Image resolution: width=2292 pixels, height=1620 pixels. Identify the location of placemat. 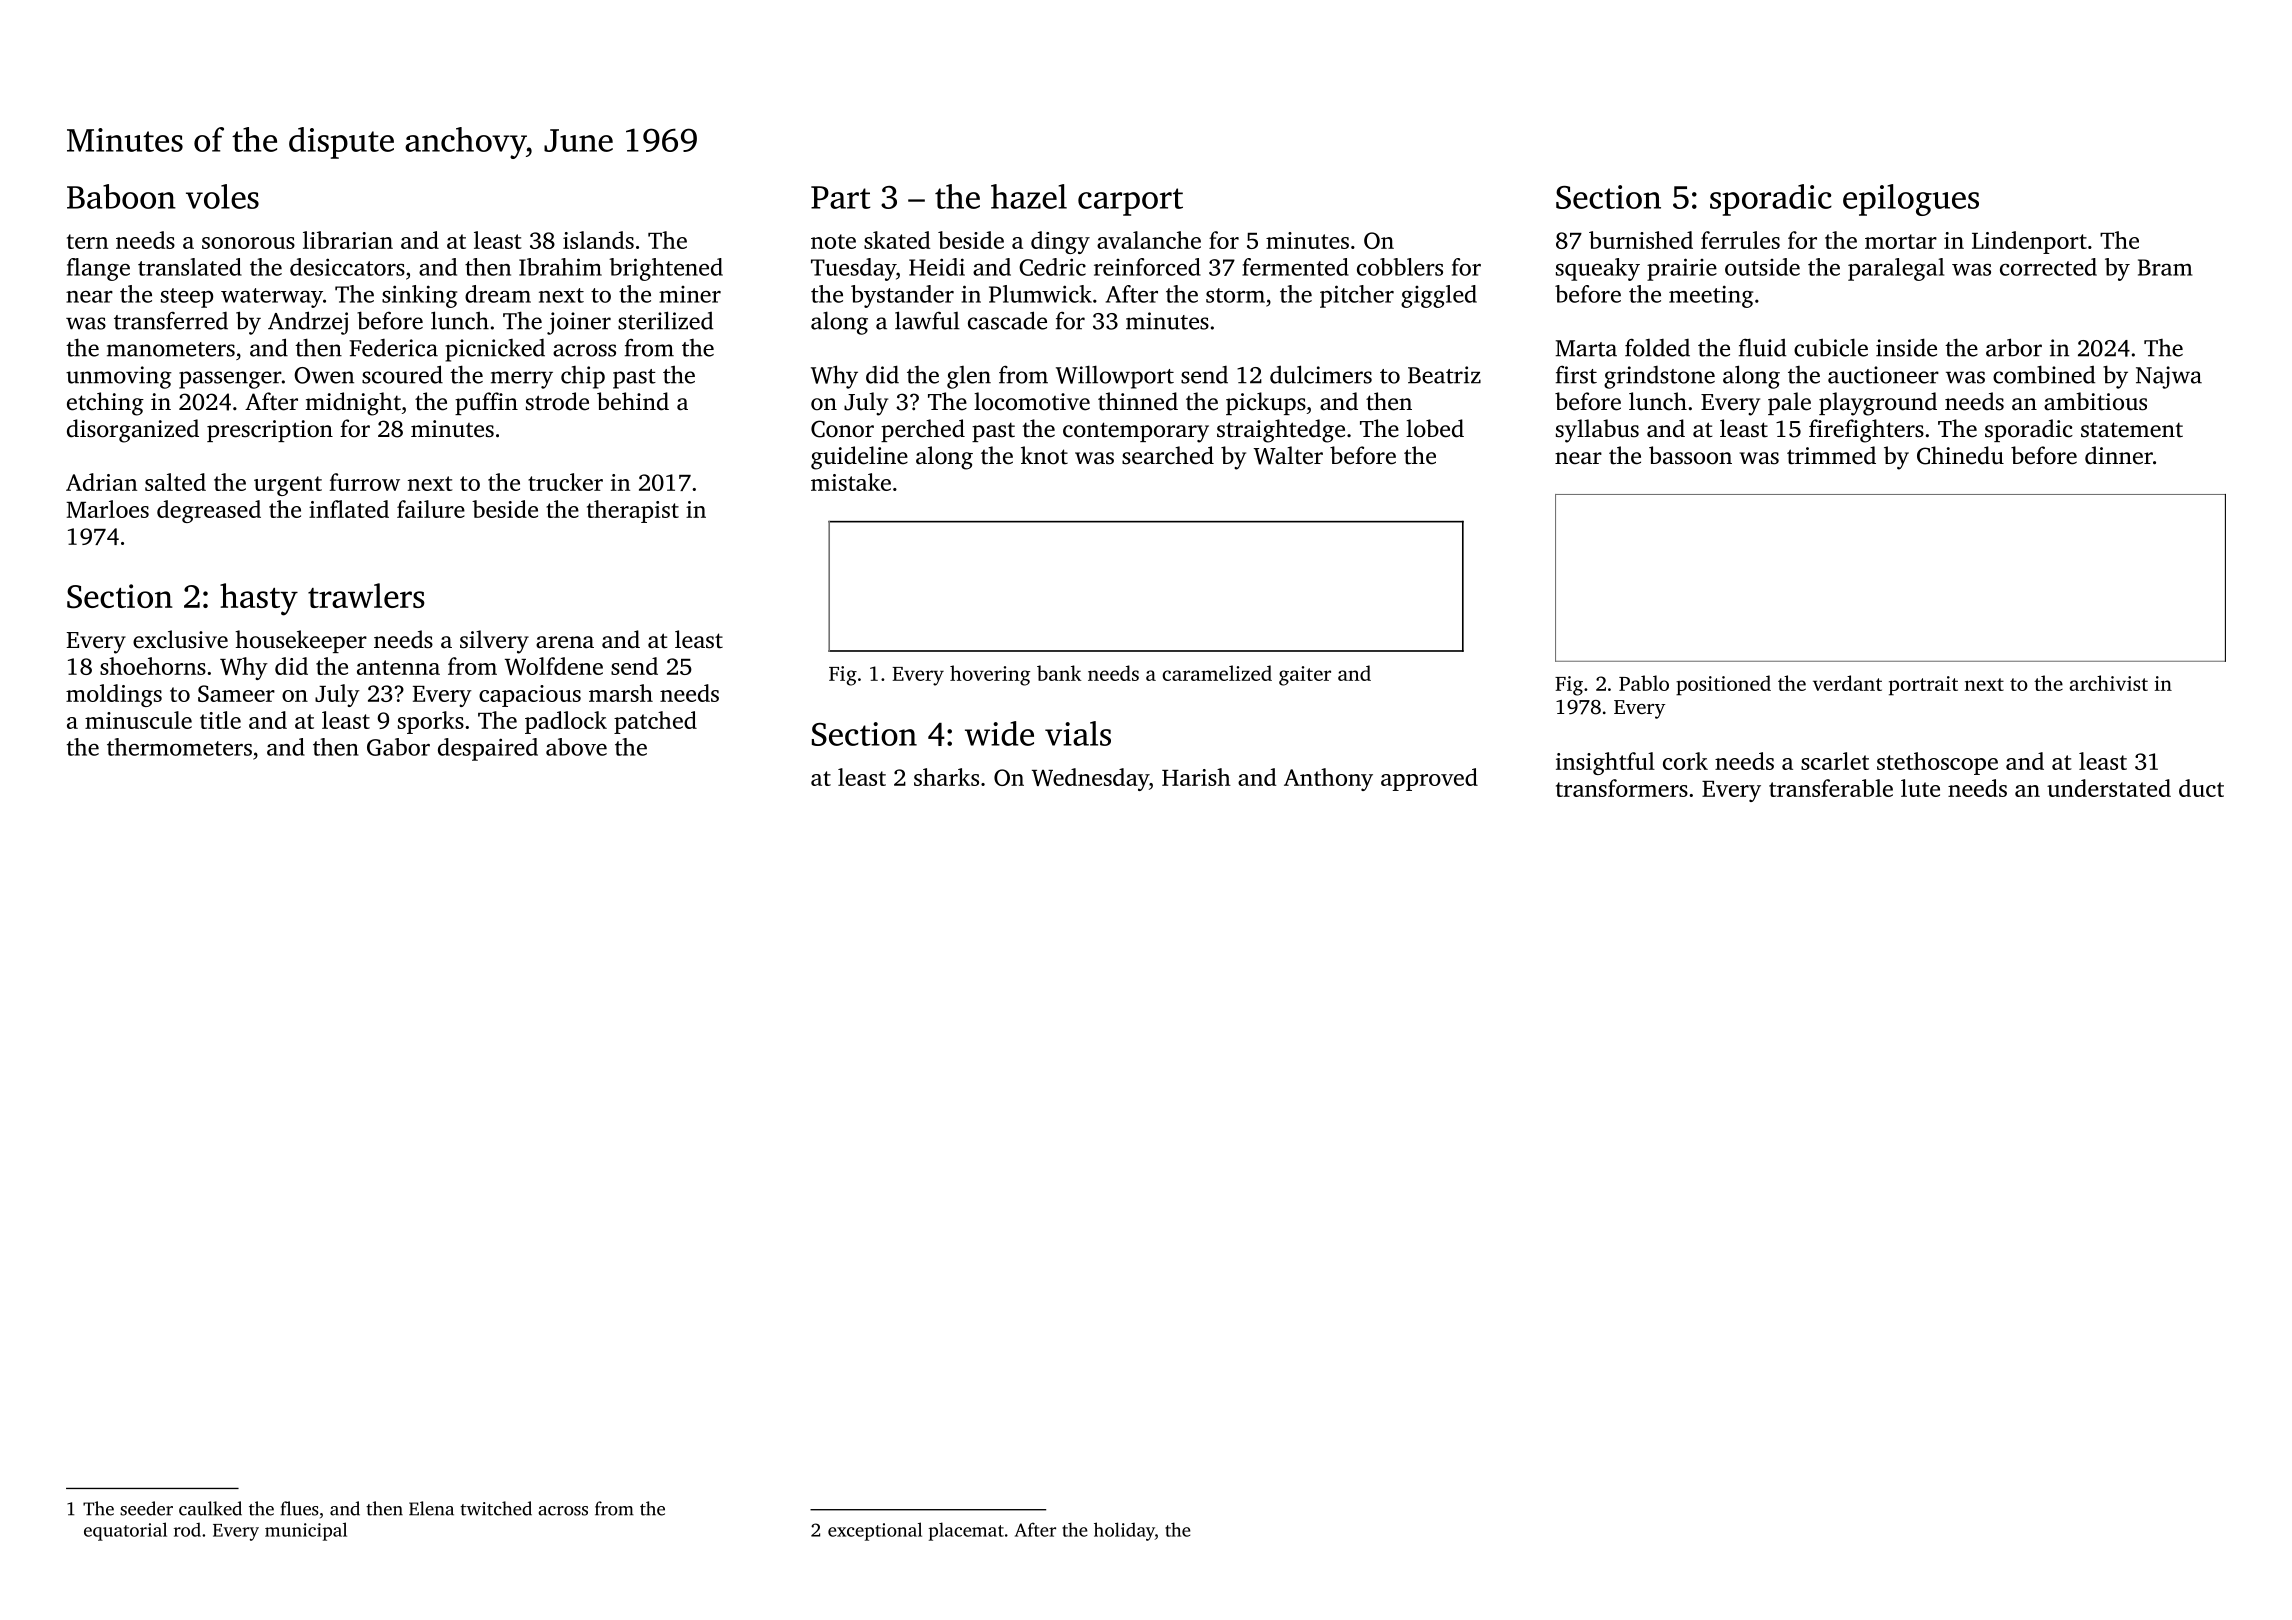
(966, 1531).
